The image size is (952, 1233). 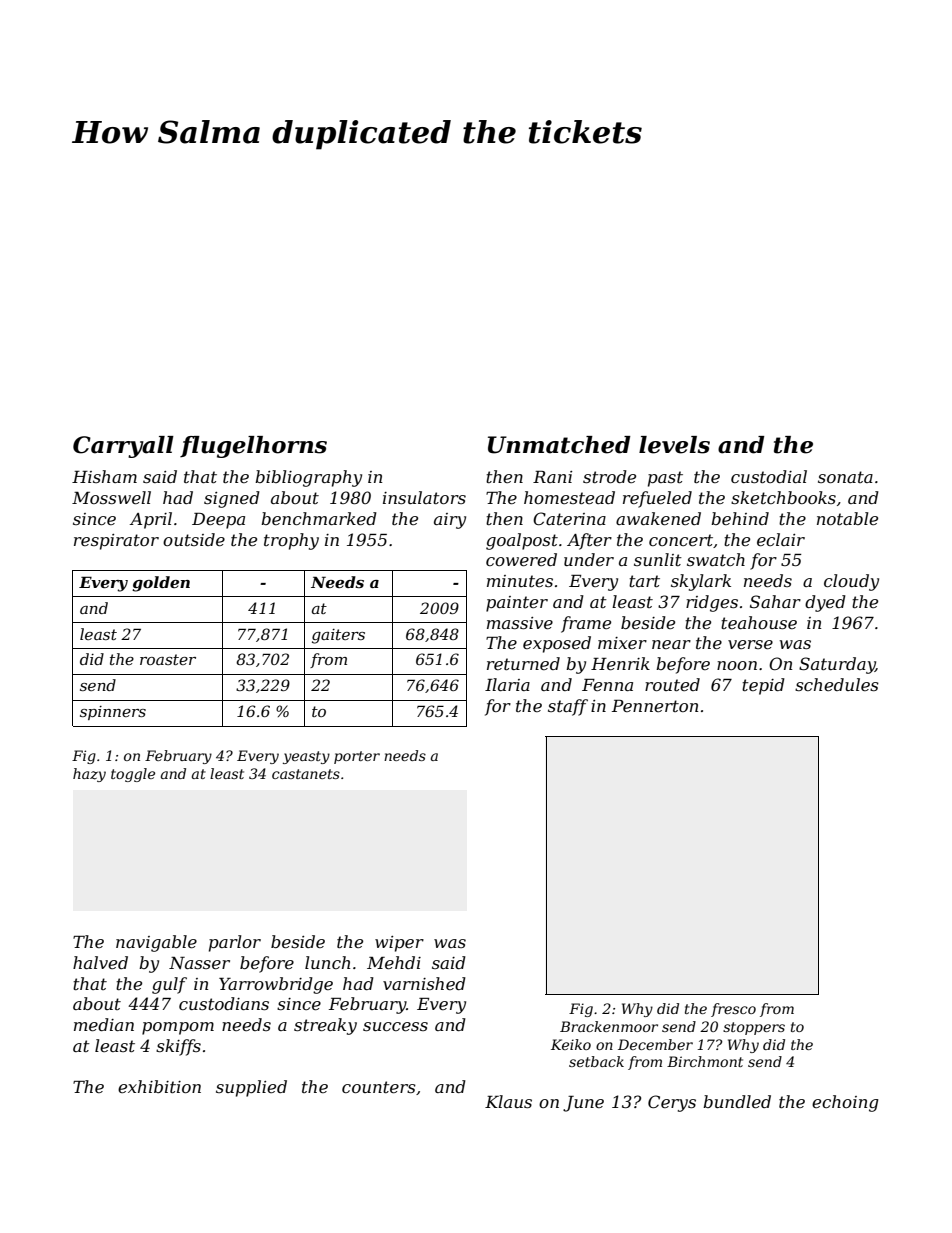 I want to click on tepid, so click(x=763, y=686).
